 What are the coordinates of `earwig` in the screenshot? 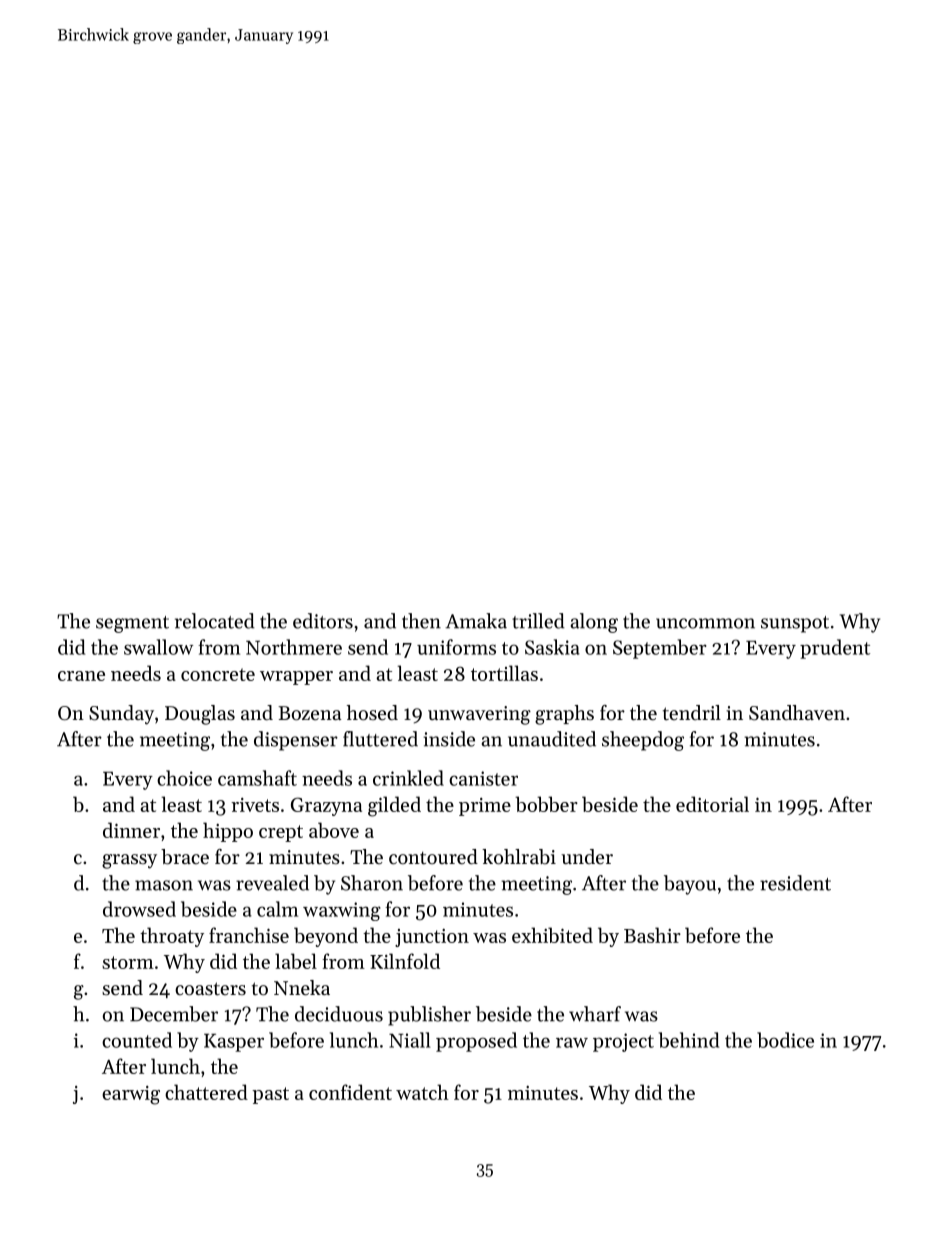 It's located at (131, 1095).
